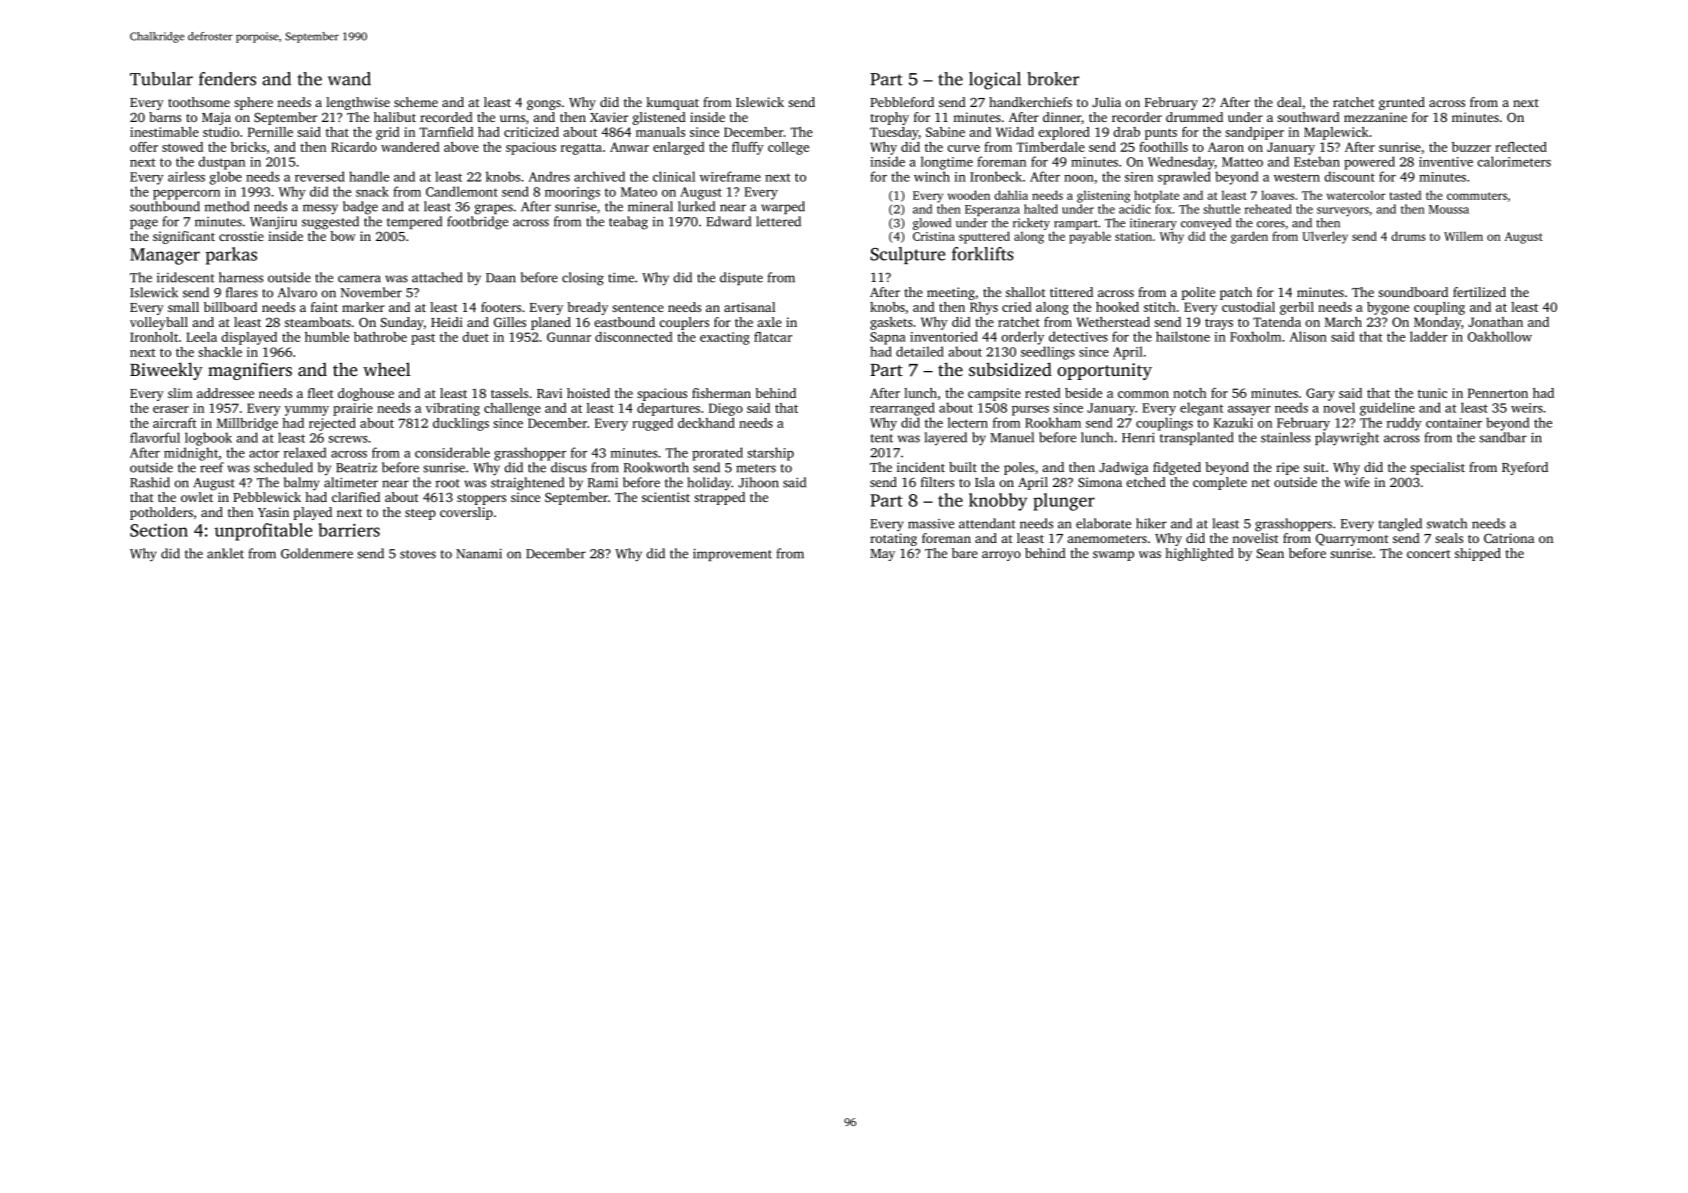  I want to click on bricks, so click(248, 147).
